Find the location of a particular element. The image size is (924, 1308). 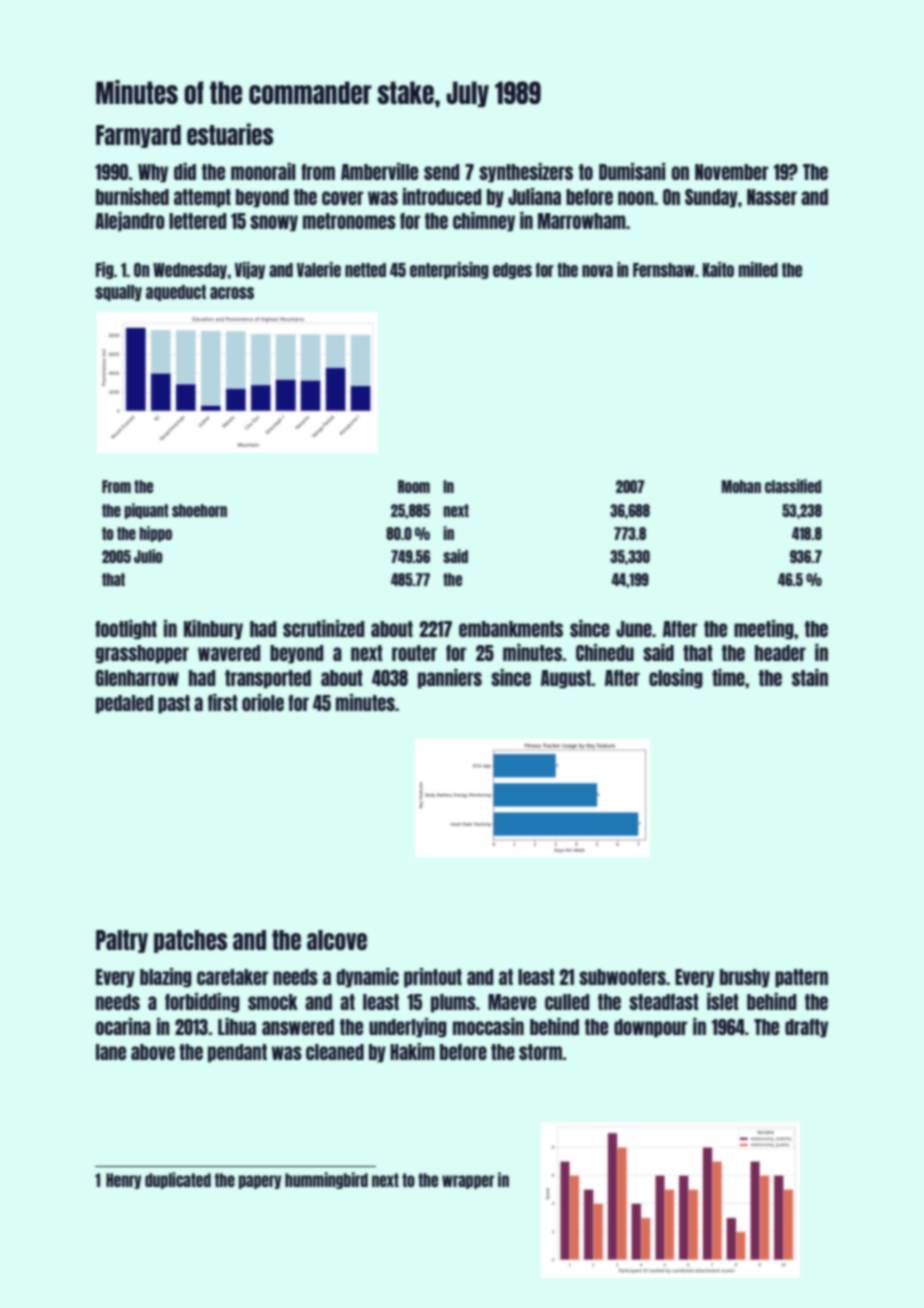

alcove is located at coordinates (337, 940).
